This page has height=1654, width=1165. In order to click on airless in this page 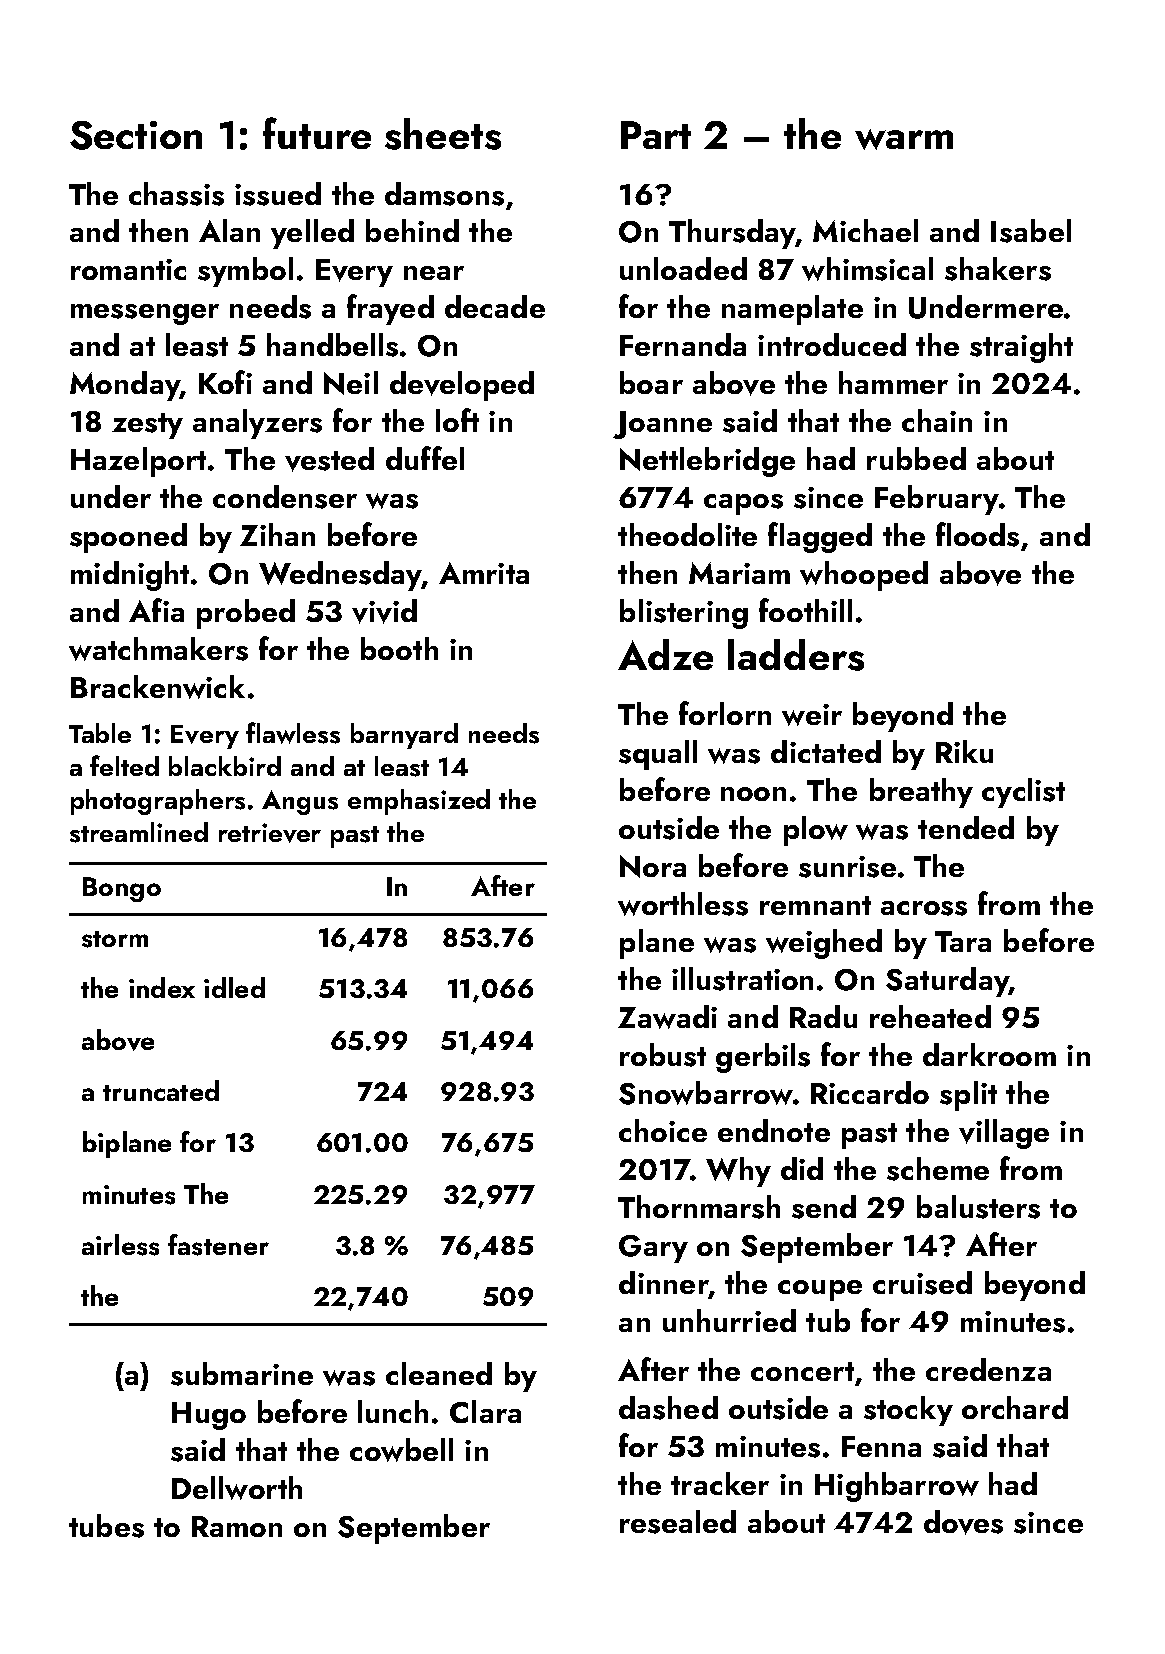, I will do `click(120, 1245)`.
